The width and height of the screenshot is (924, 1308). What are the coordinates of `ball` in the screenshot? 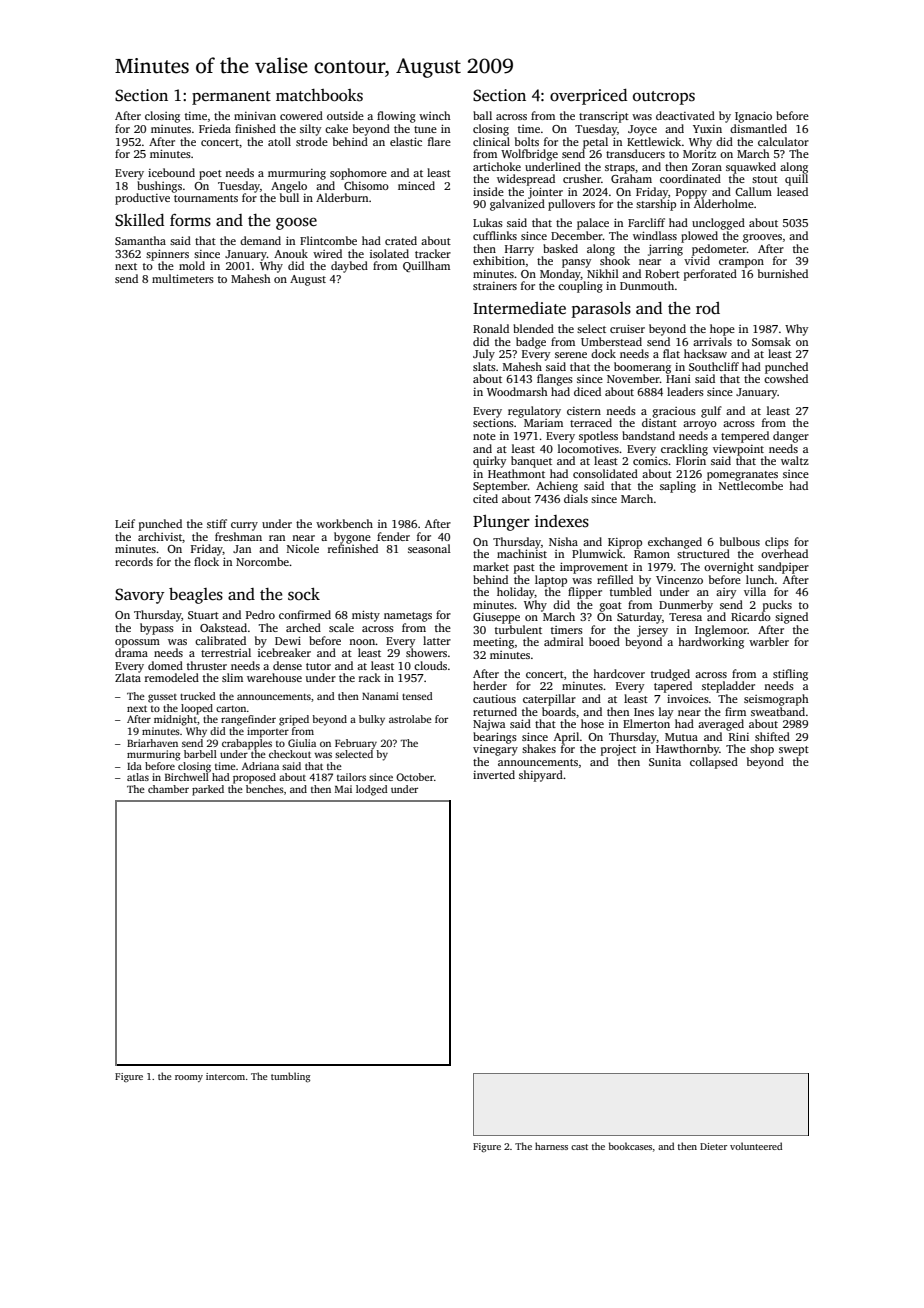 It's located at (482, 115).
